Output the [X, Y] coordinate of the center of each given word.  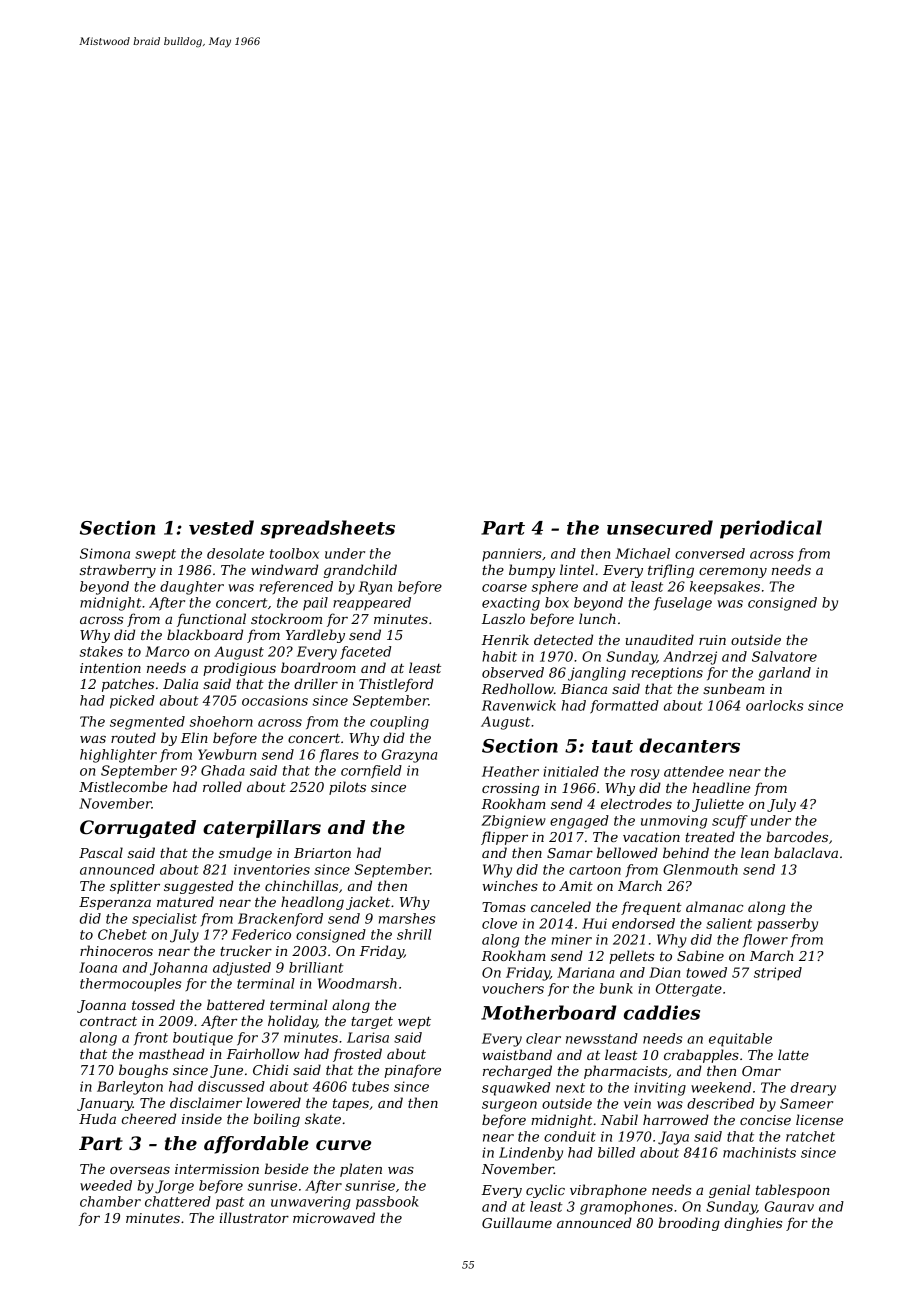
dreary [813, 1089]
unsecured [660, 527]
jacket [368, 903]
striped [778, 973]
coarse [504, 588]
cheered [148, 1118]
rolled [222, 786]
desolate [235, 553]
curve [343, 1145]
